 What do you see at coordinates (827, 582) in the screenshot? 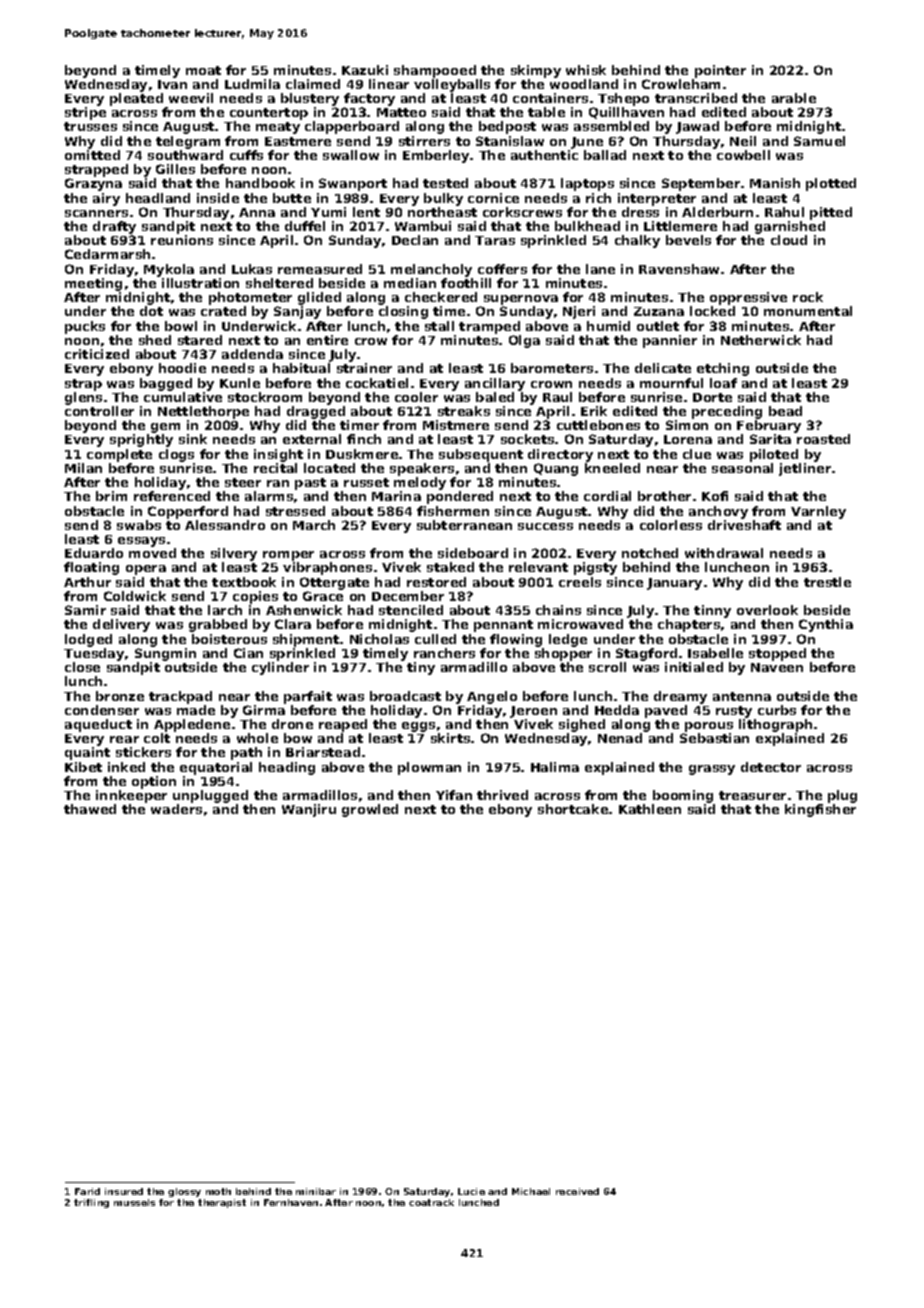
I see `trestle` at bounding box center [827, 582].
